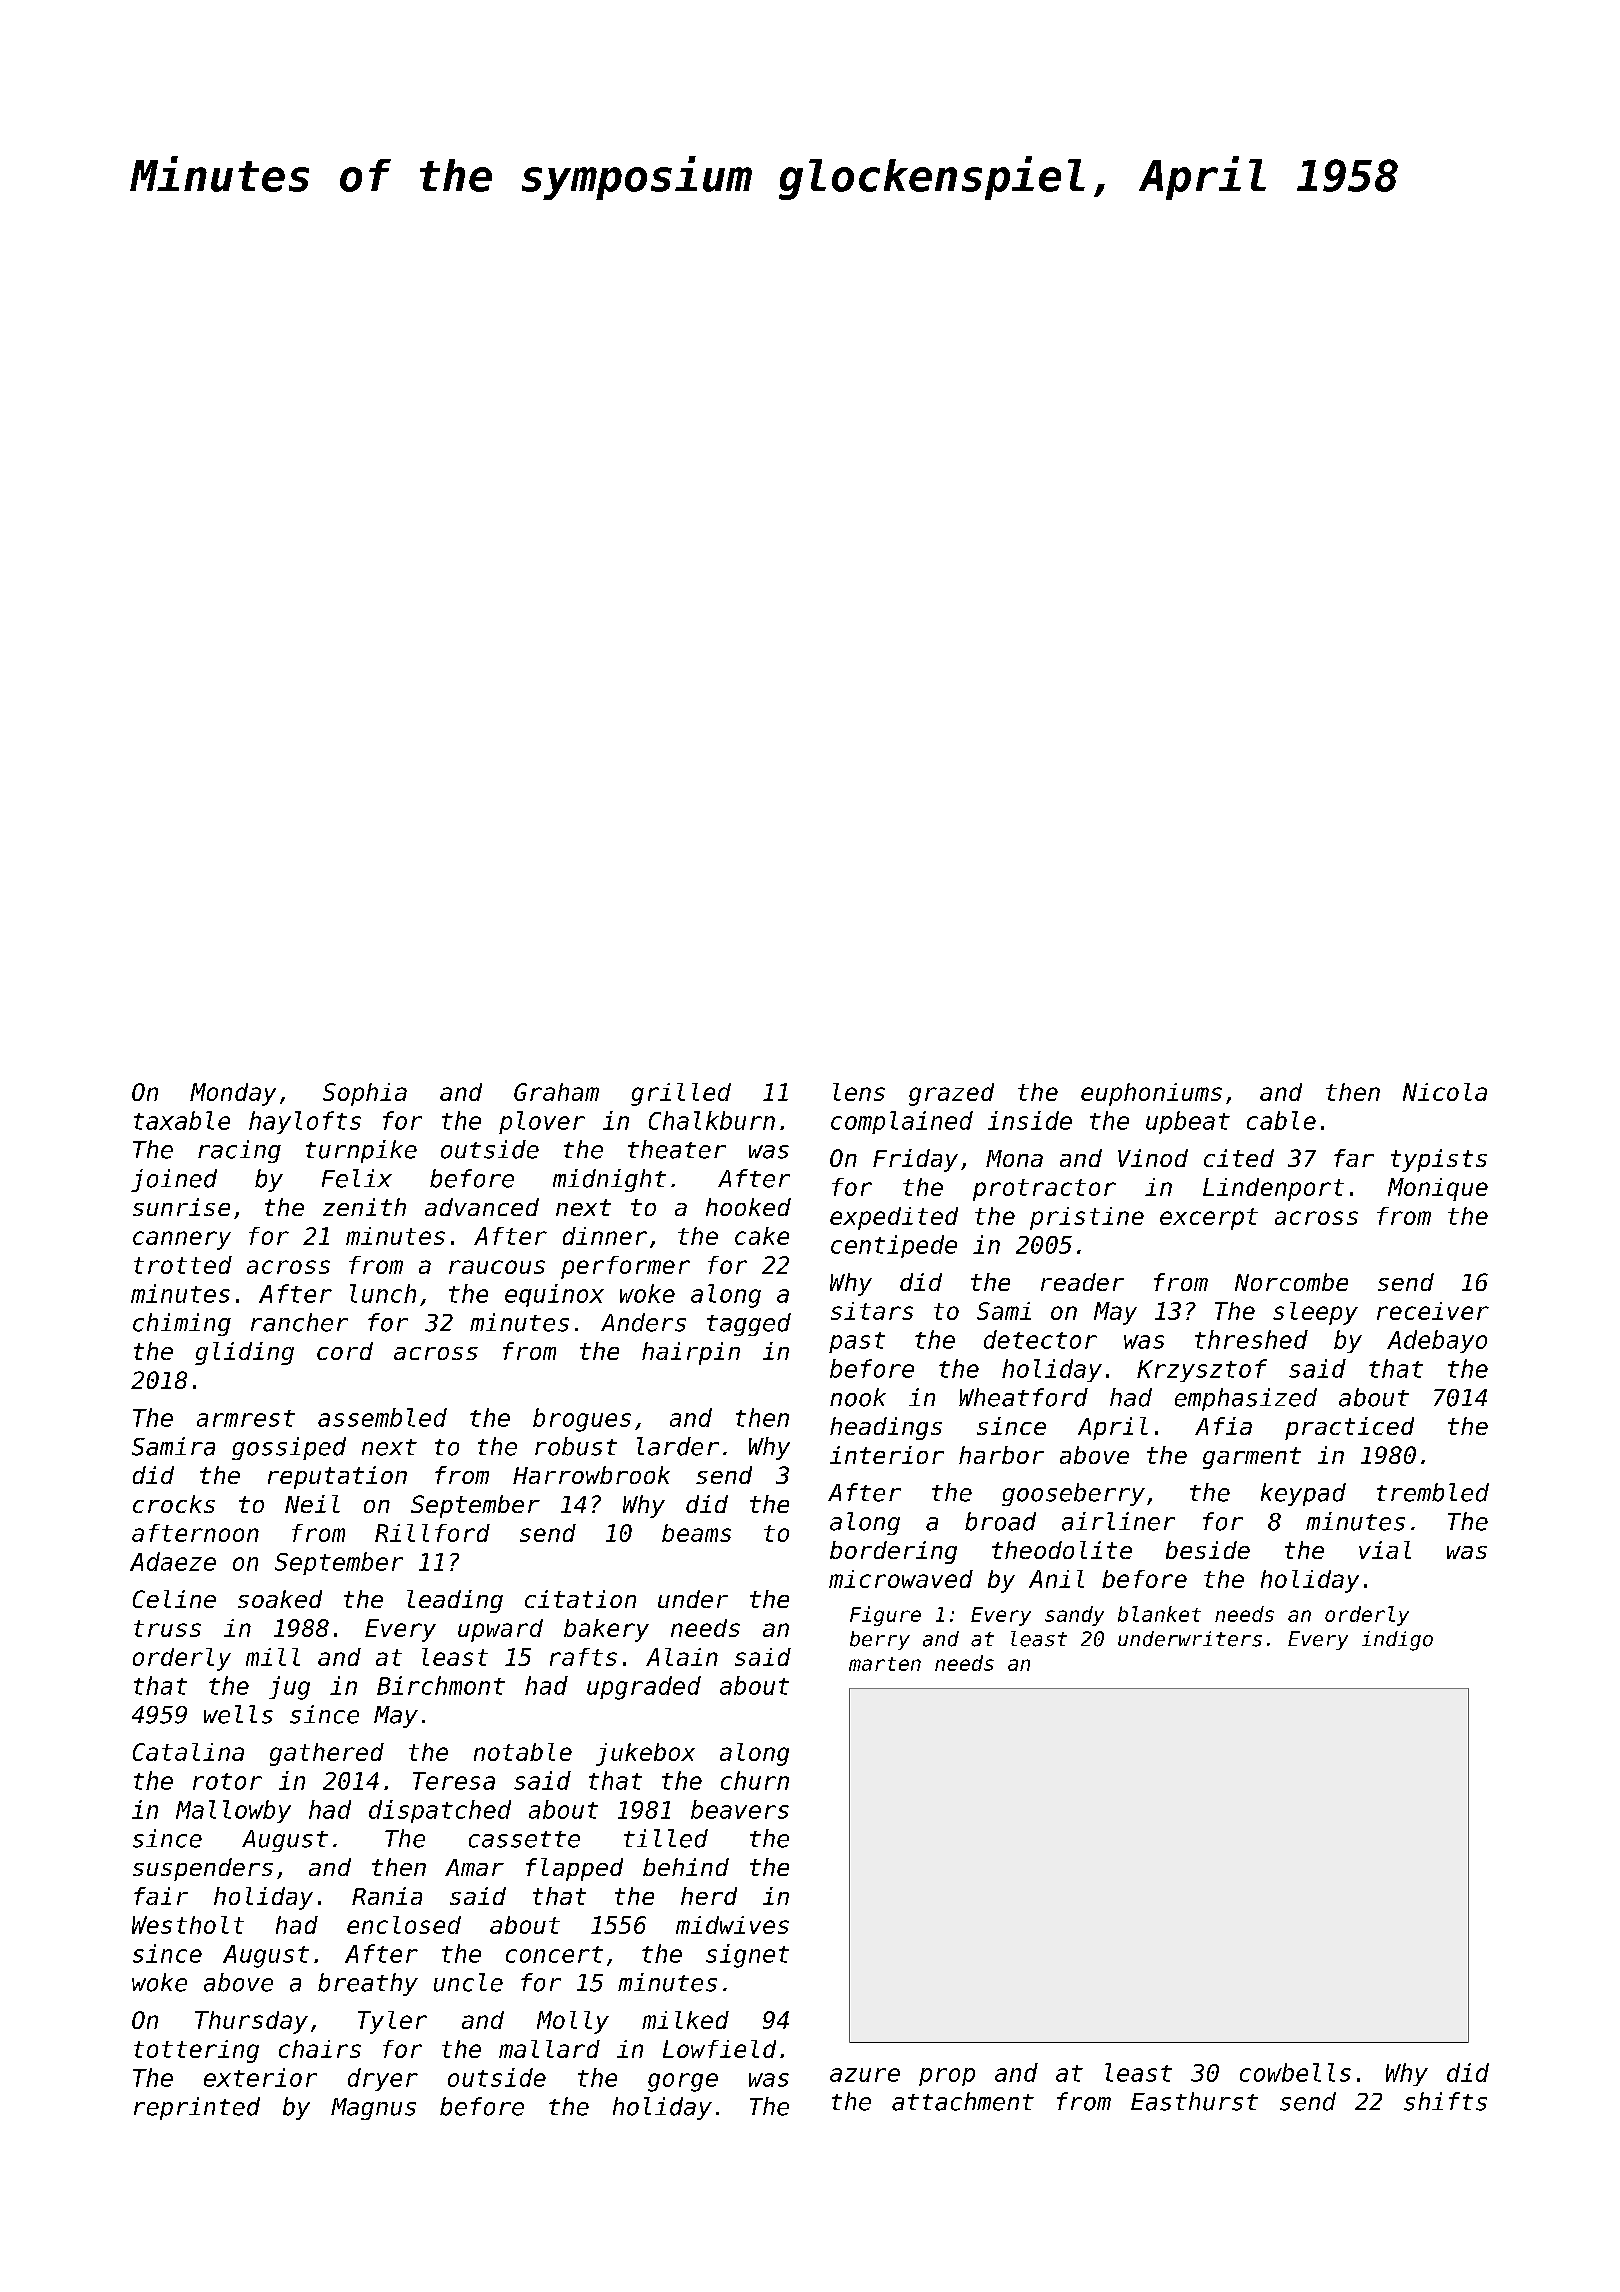  What do you see at coordinates (1151, 1094) in the page?
I see `euphoniums` at bounding box center [1151, 1094].
